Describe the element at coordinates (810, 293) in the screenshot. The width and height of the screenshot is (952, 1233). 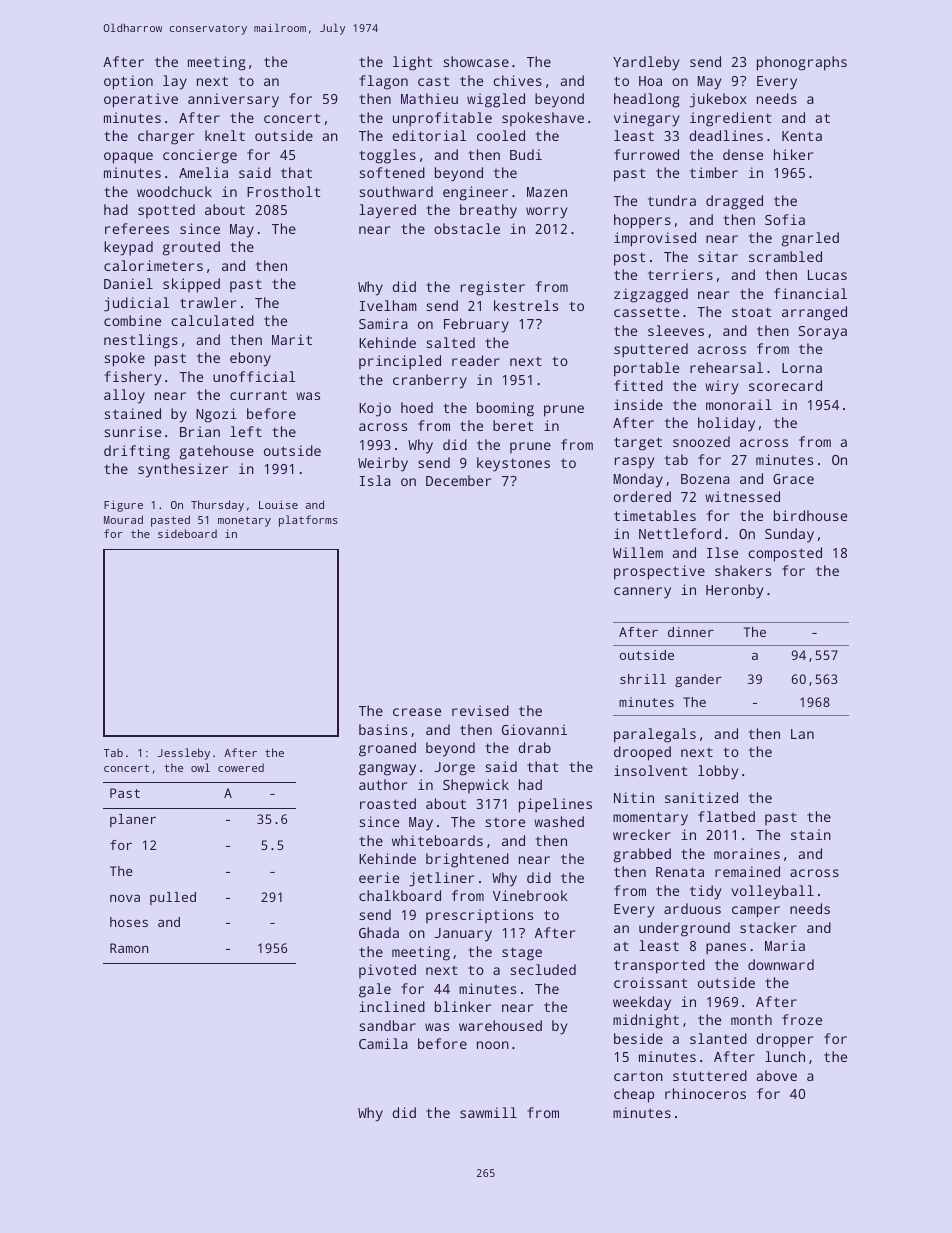
I see `financial` at that location.
